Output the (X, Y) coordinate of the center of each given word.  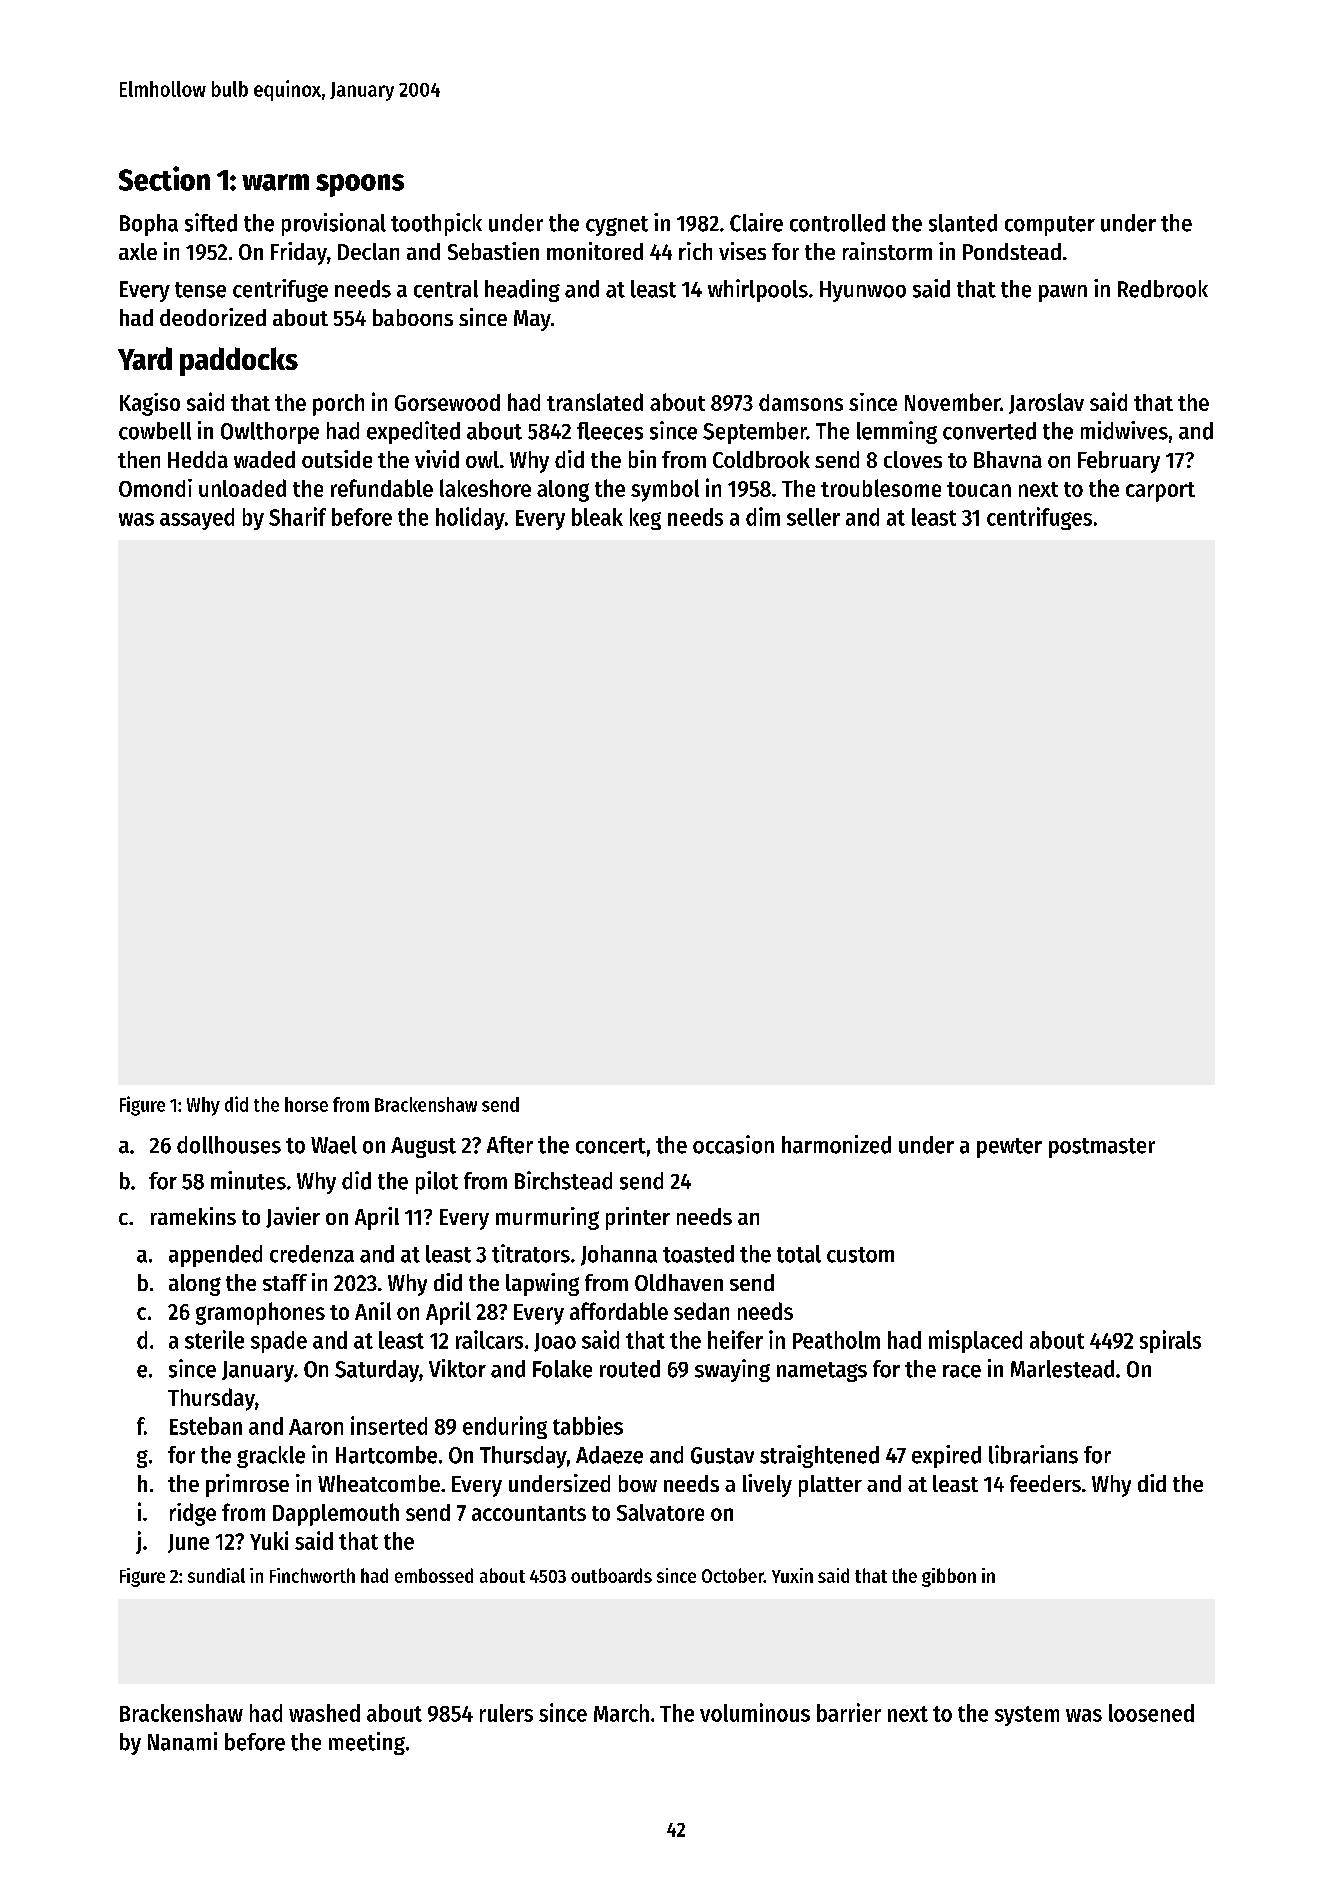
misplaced (975, 1341)
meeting (367, 1743)
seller (813, 517)
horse (306, 1104)
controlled (837, 223)
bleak (597, 517)
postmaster (1102, 1148)
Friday (299, 253)
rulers (506, 1713)
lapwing (542, 1284)
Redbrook (1163, 289)
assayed (197, 519)
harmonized (836, 1144)
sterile (214, 1339)
